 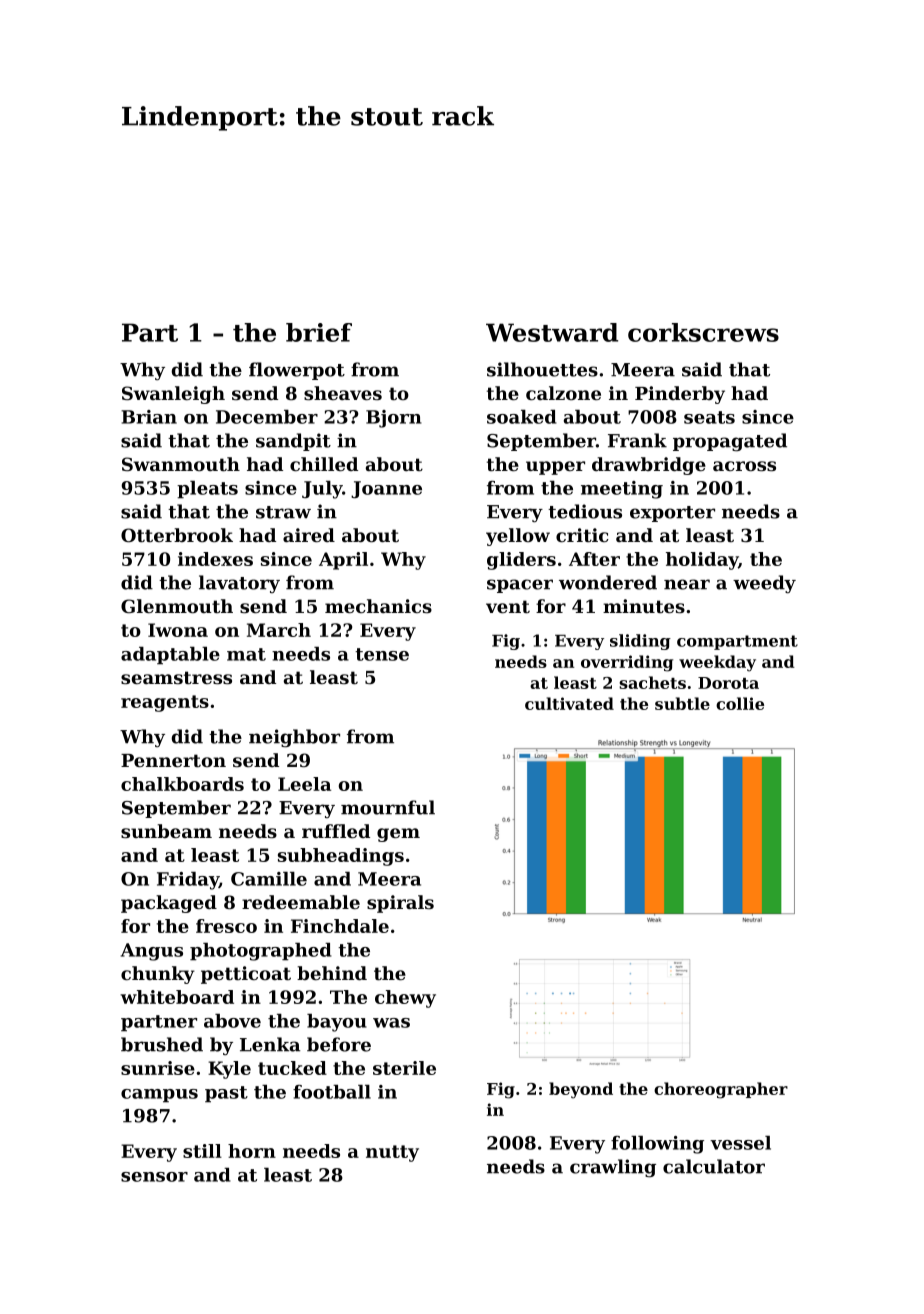 I want to click on brief, so click(x=319, y=332).
